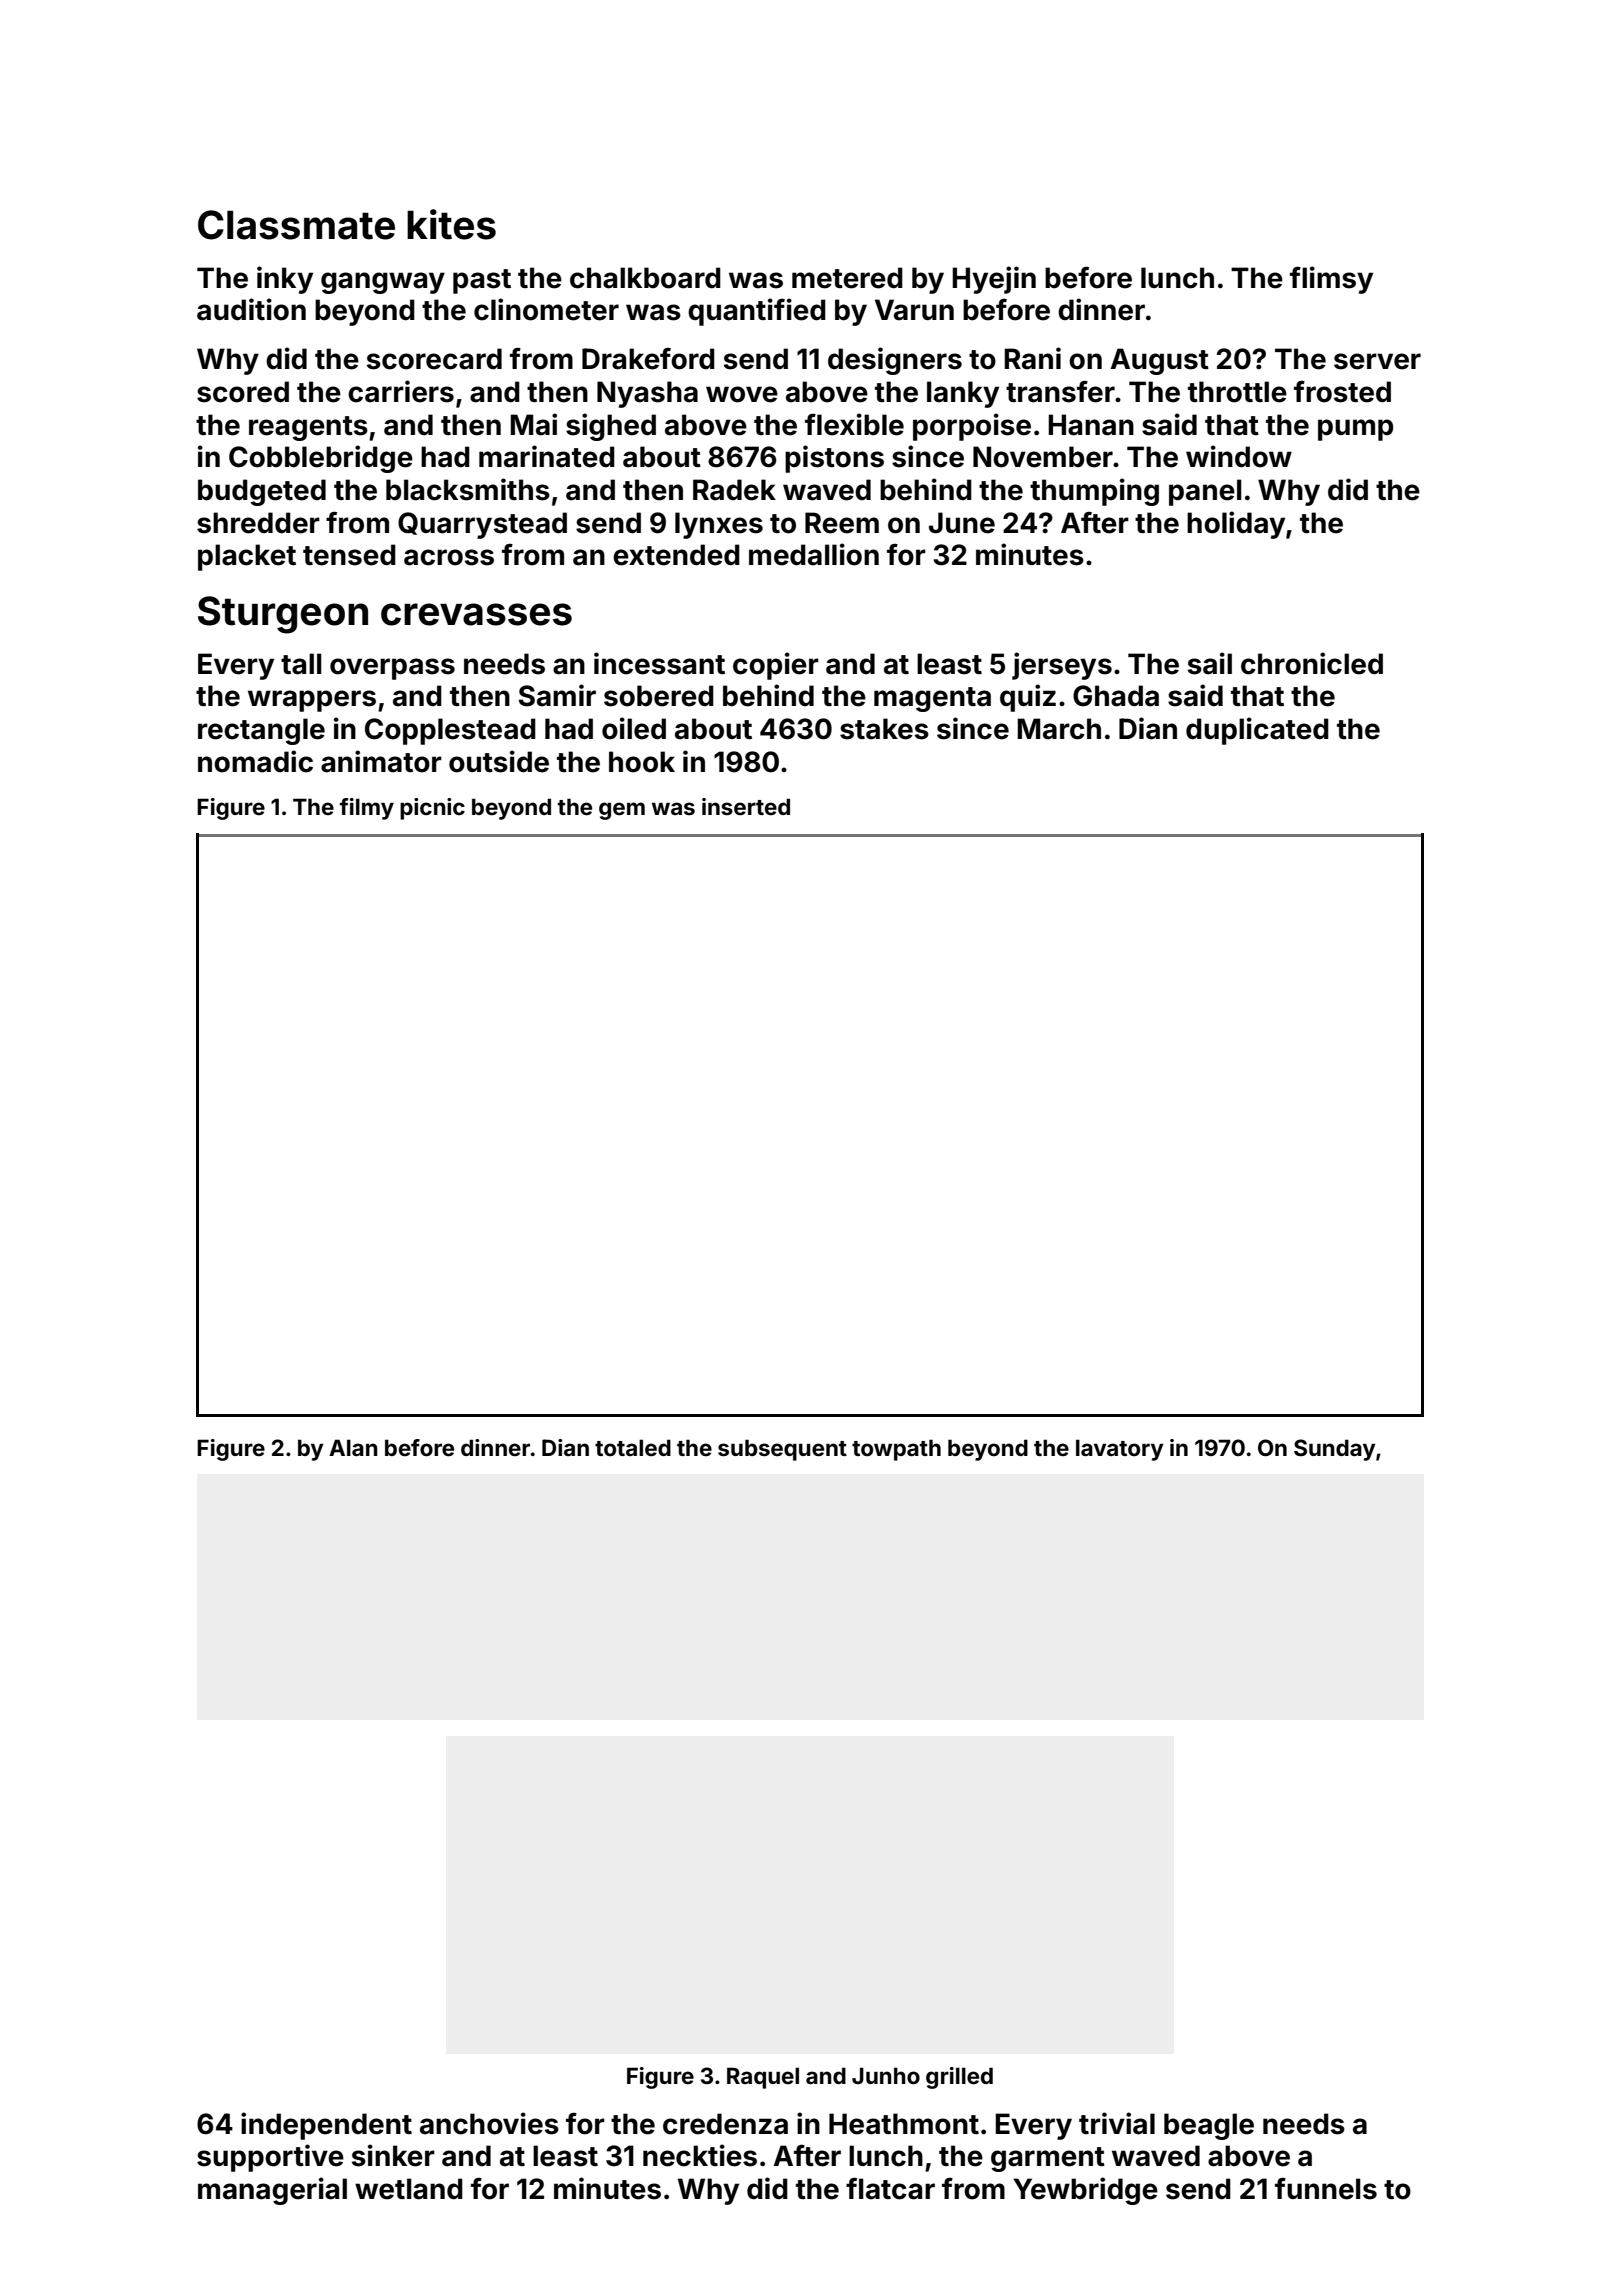 The width and height of the screenshot is (1620, 2292). I want to click on outside, so click(499, 761).
